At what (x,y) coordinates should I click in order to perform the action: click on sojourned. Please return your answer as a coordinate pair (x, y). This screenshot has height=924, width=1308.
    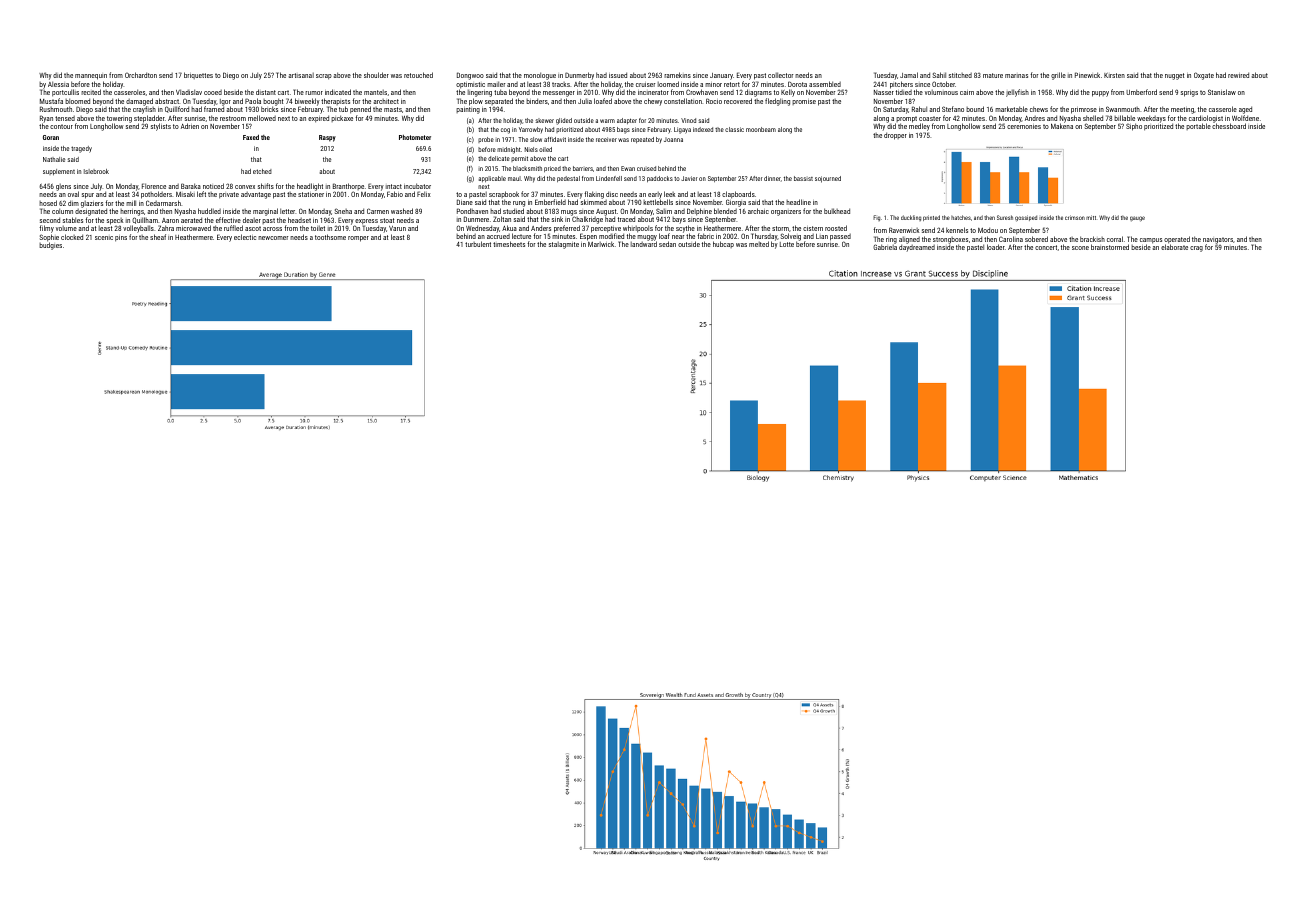
    Looking at the image, I should click on (828, 179).
